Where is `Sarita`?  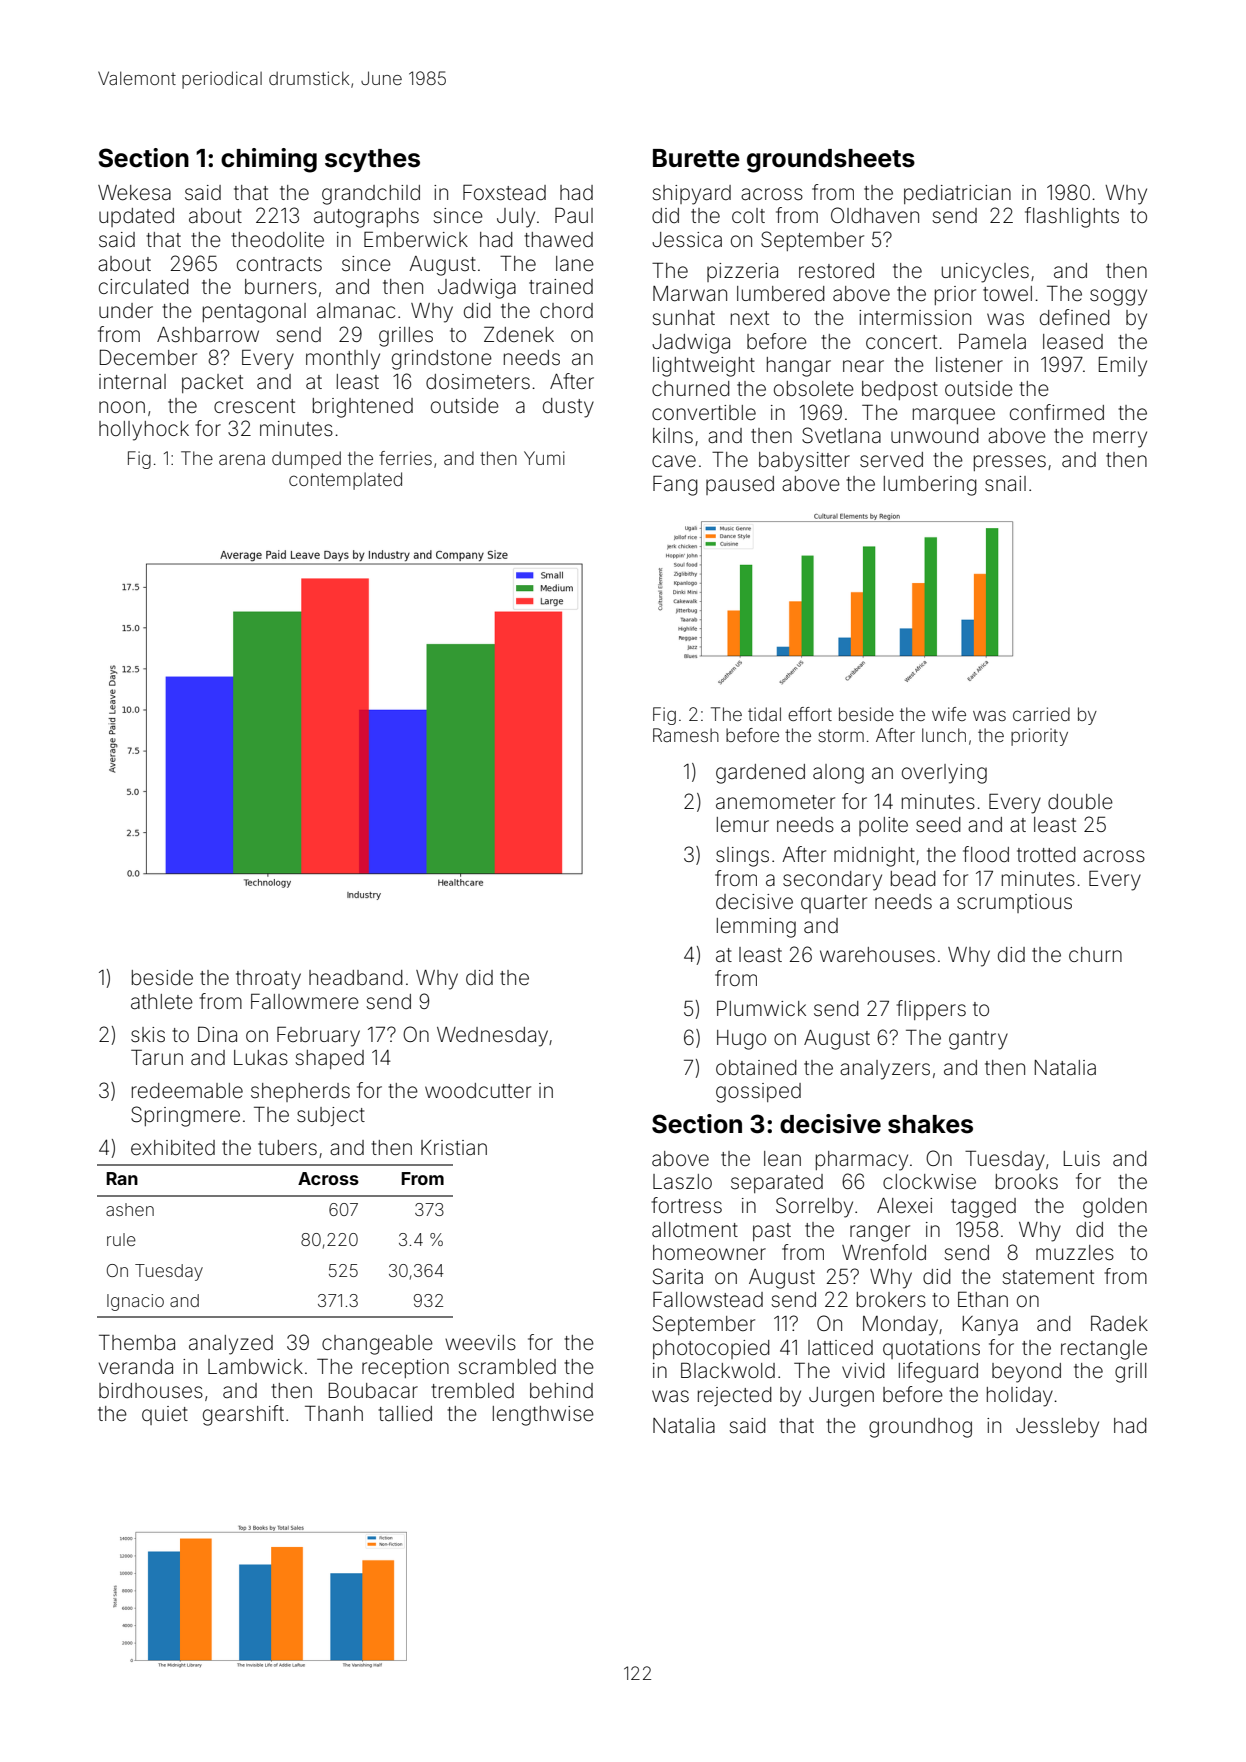
Sarita is located at coordinates (678, 1276).
